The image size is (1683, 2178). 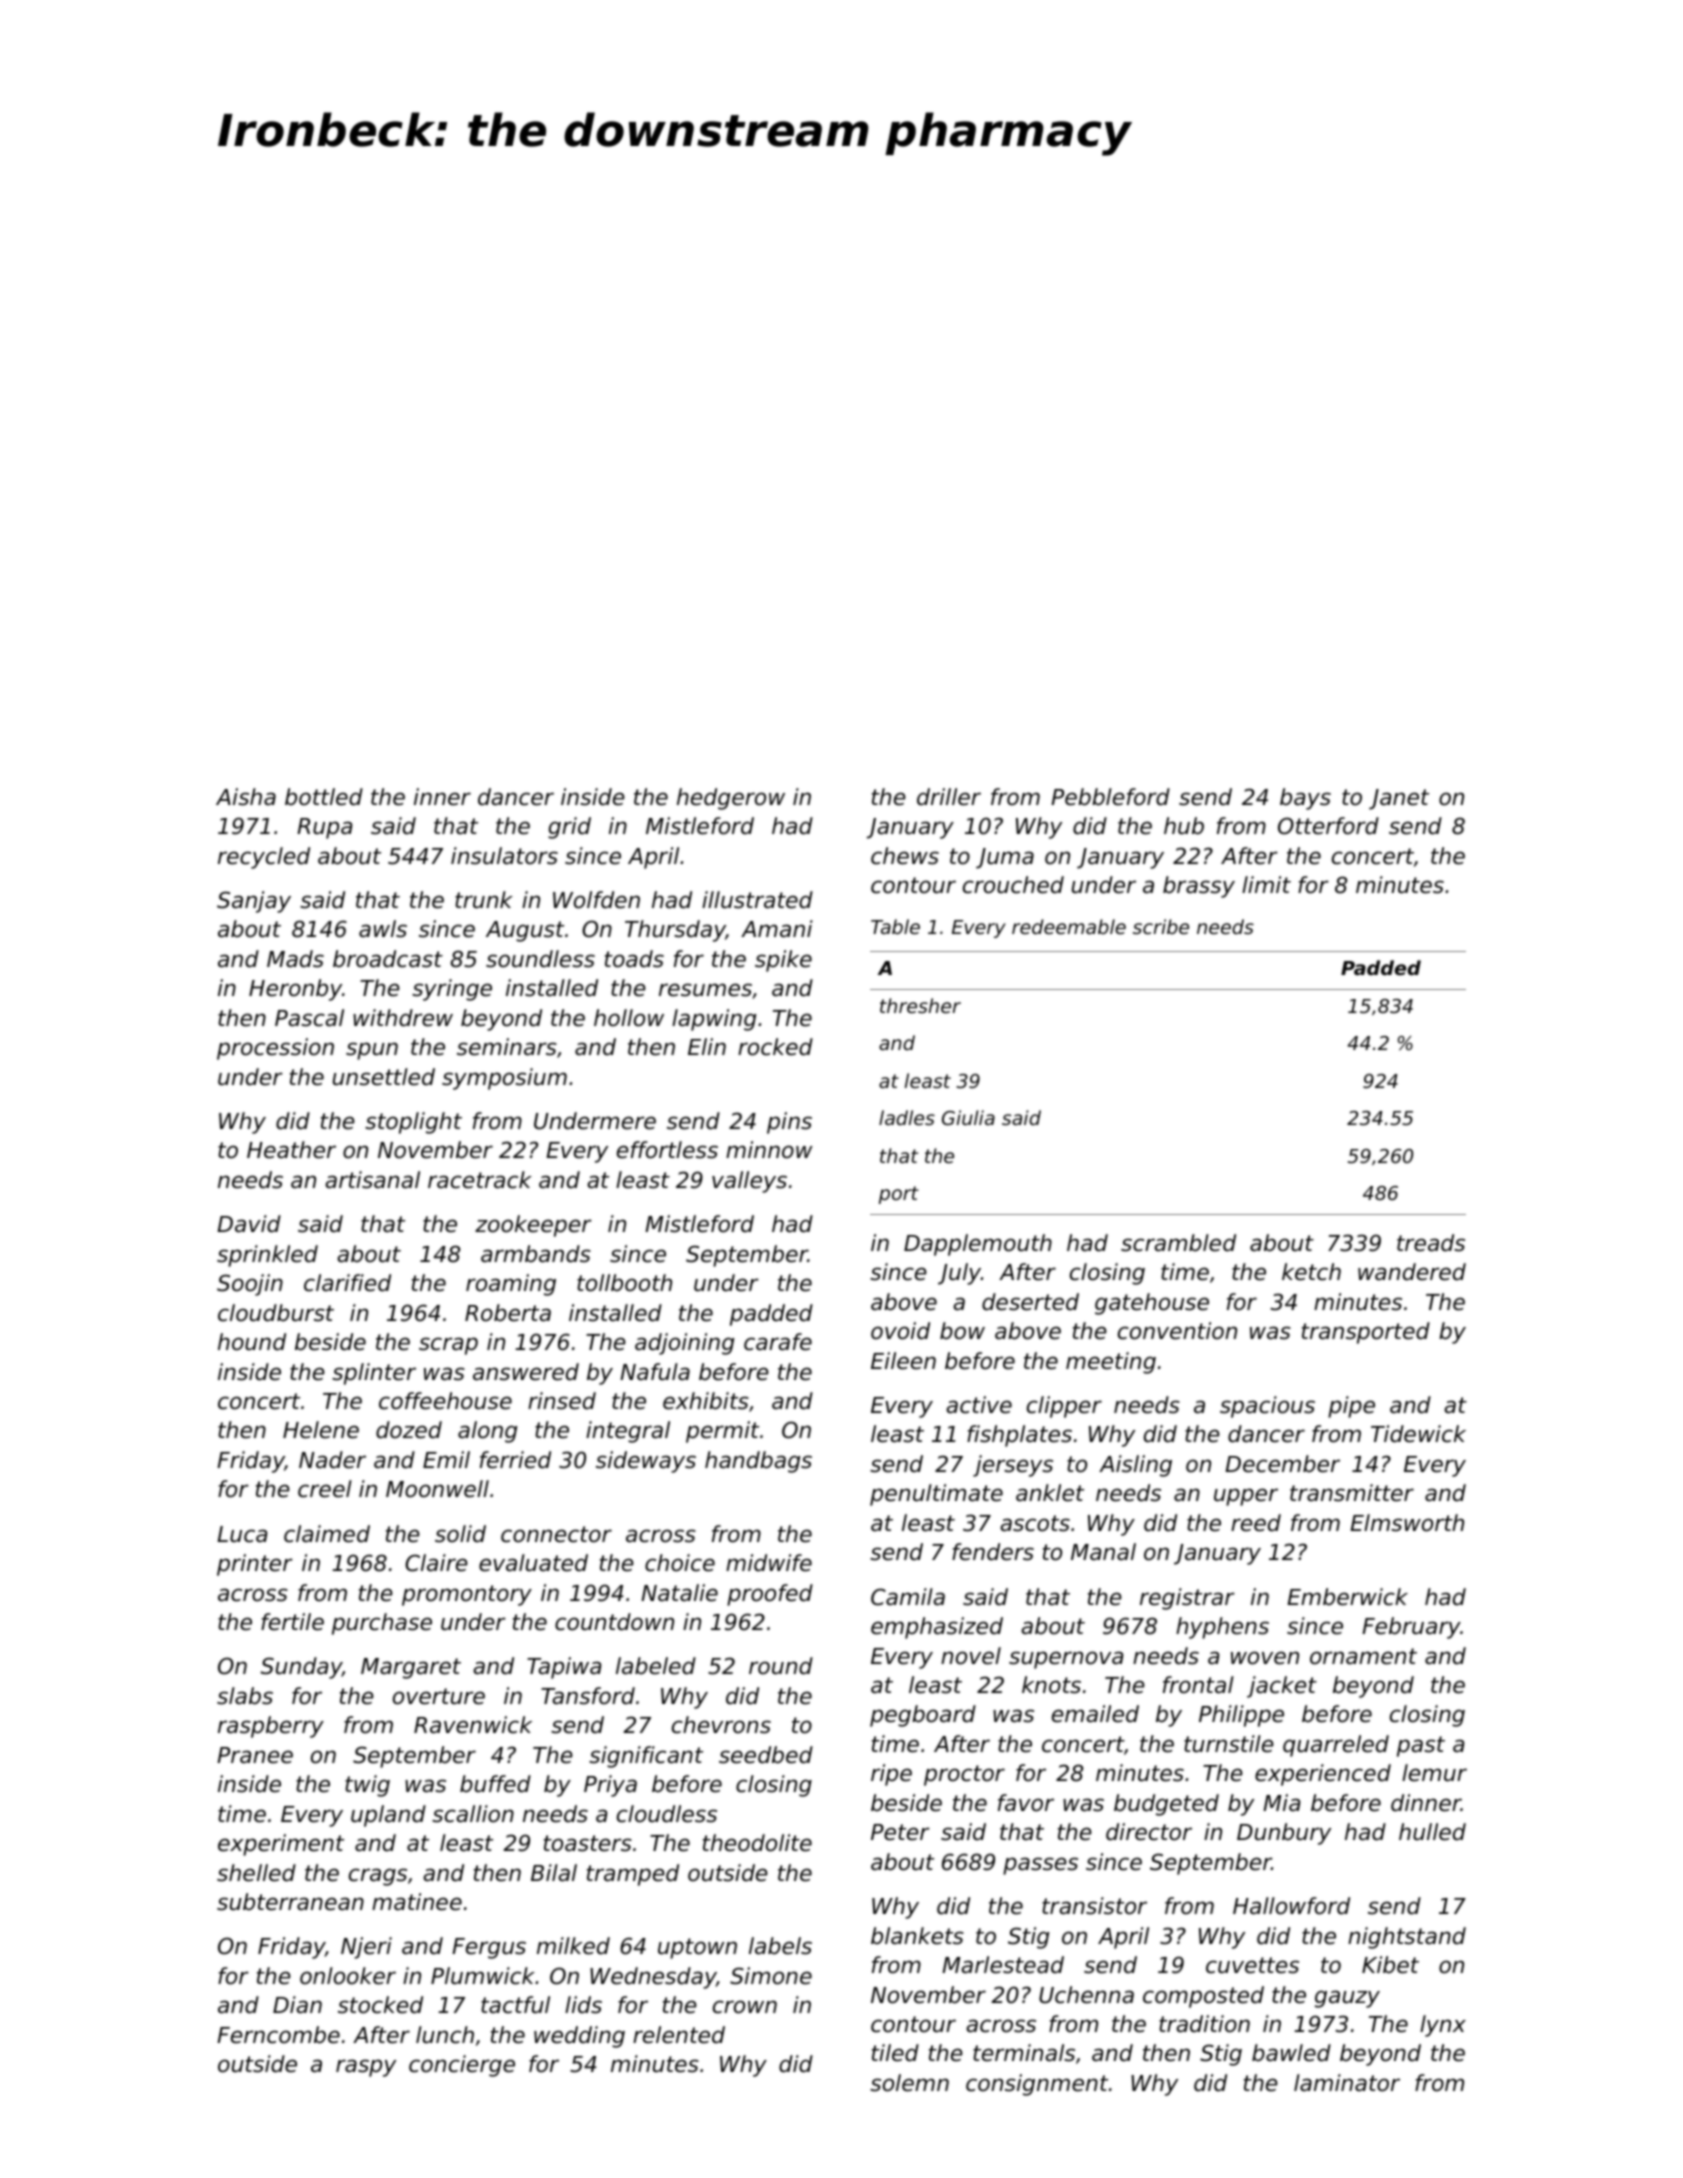 I want to click on bays, so click(x=1305, y=799).
